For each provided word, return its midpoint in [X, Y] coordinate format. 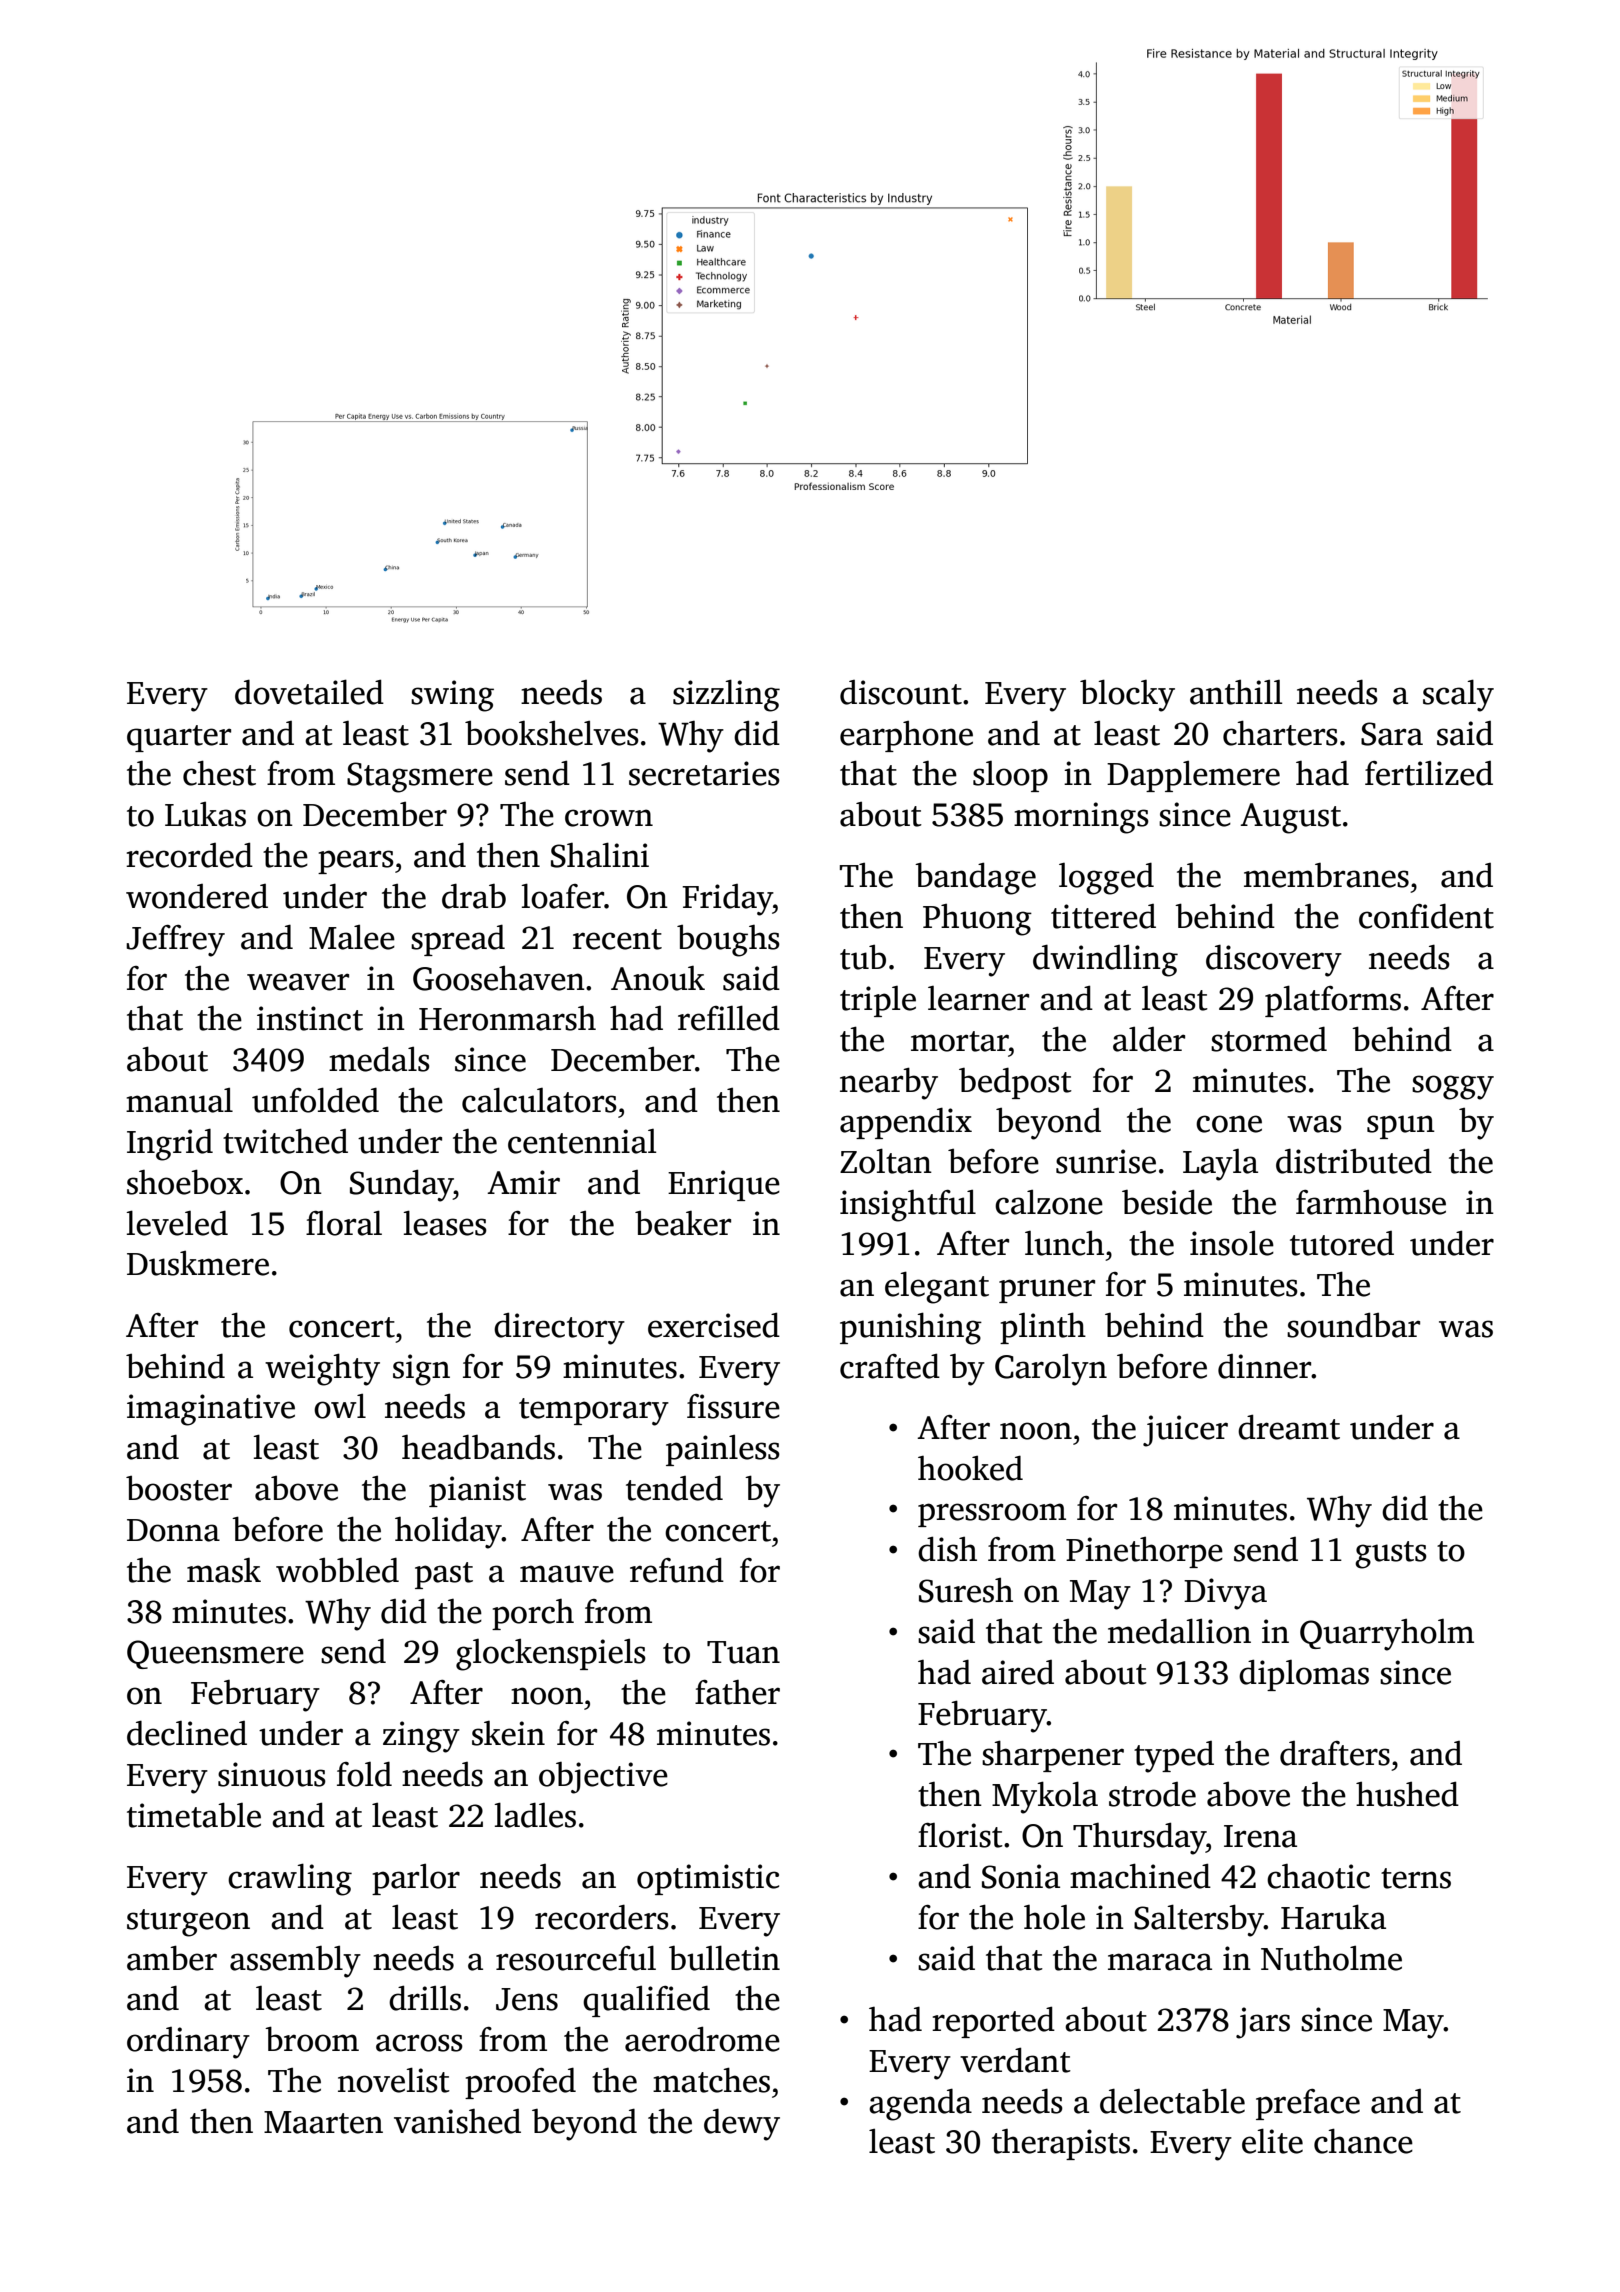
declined [187, 1733]
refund [677, 1570]
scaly [1458, 695]
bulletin [724, 1958]
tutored [1342, 1243]
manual [179, 1100]
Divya [1225, 1594]
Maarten [323, 2122]
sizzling [726, 695]
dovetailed [309, 692]
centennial [582, 1141]
